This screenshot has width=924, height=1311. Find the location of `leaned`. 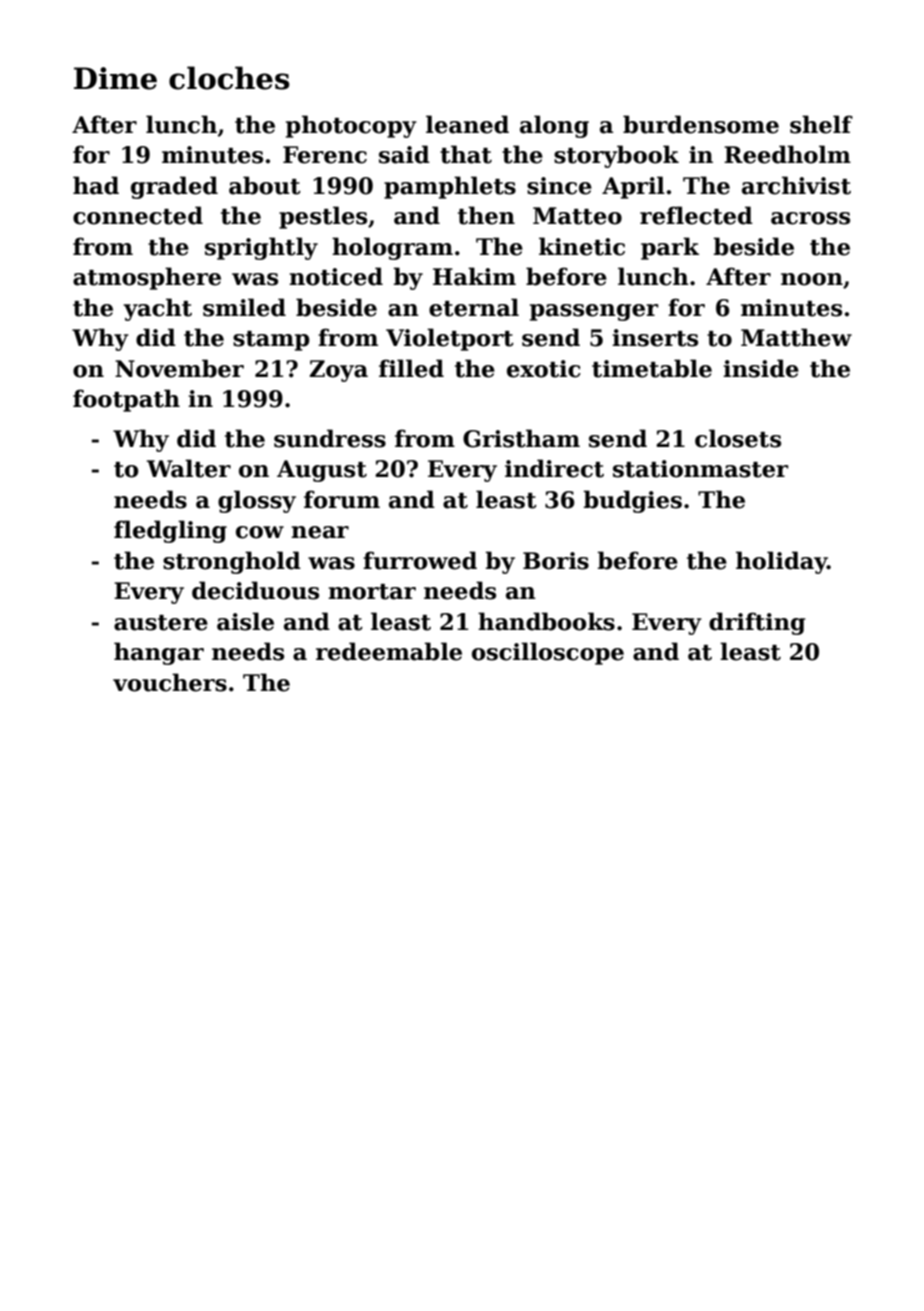

leaned is located at coordinates (467, 124).
